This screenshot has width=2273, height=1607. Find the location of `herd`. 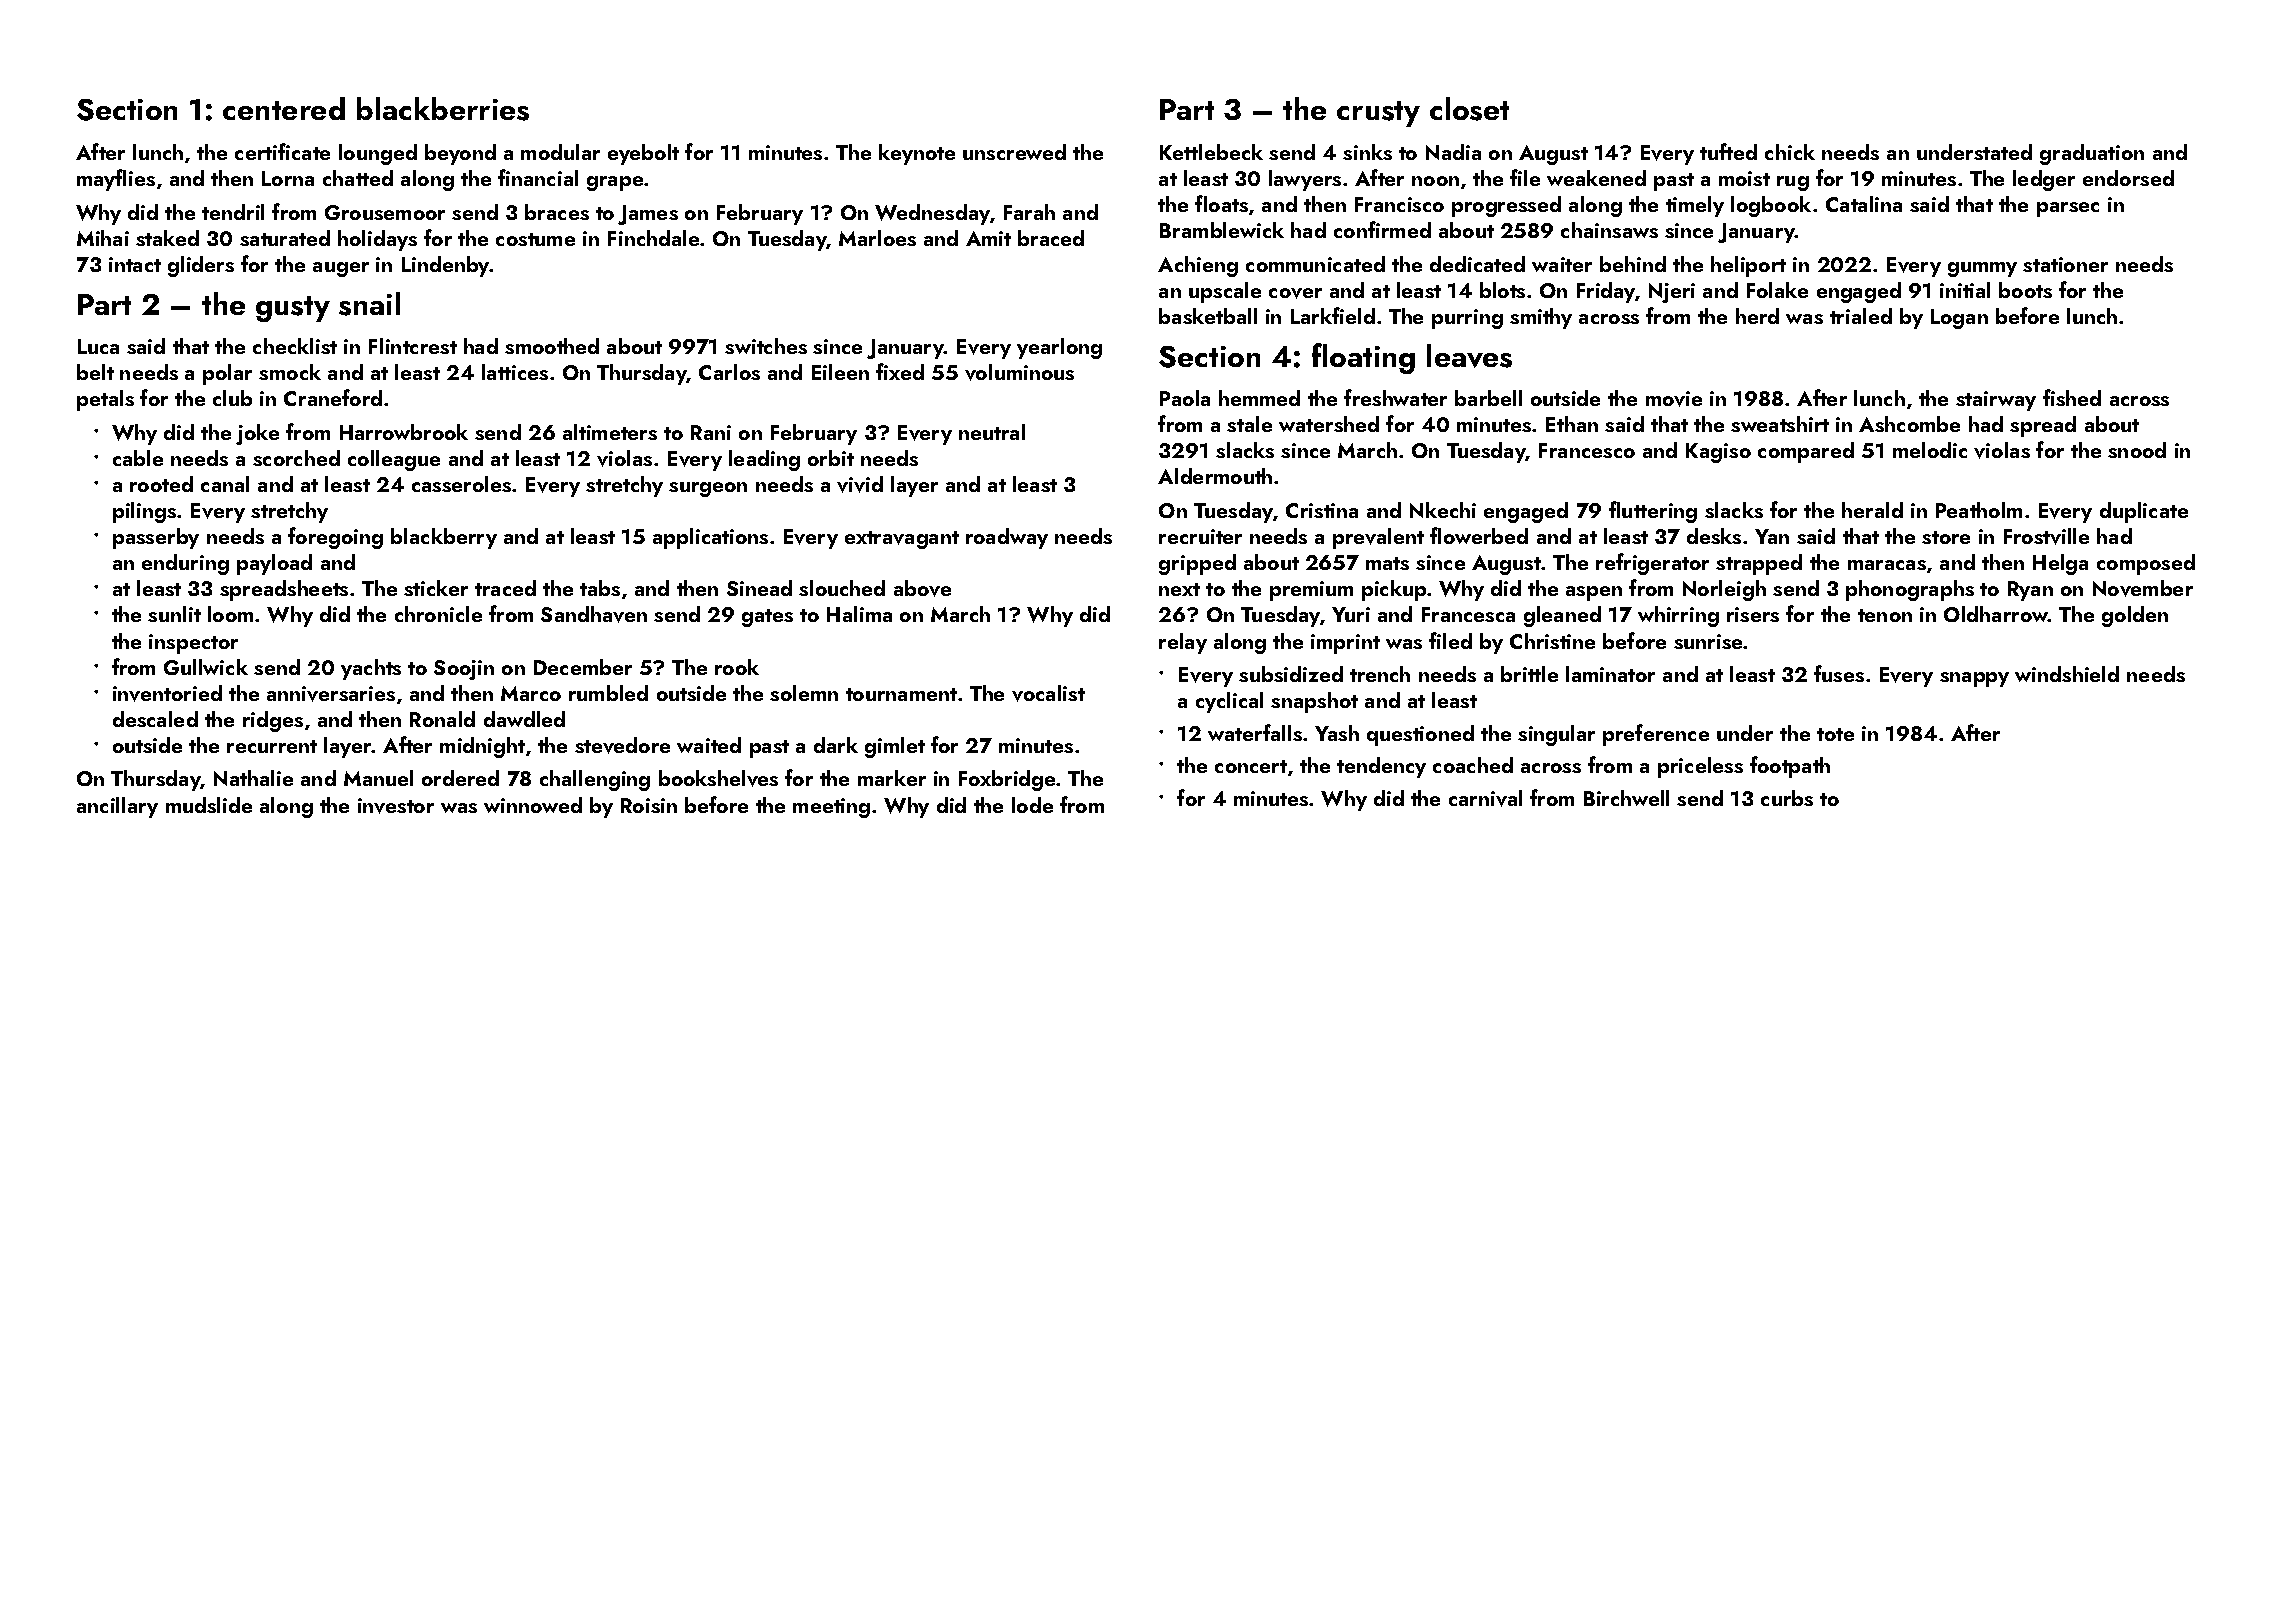

herd is located at coordinates (1757, 316).
